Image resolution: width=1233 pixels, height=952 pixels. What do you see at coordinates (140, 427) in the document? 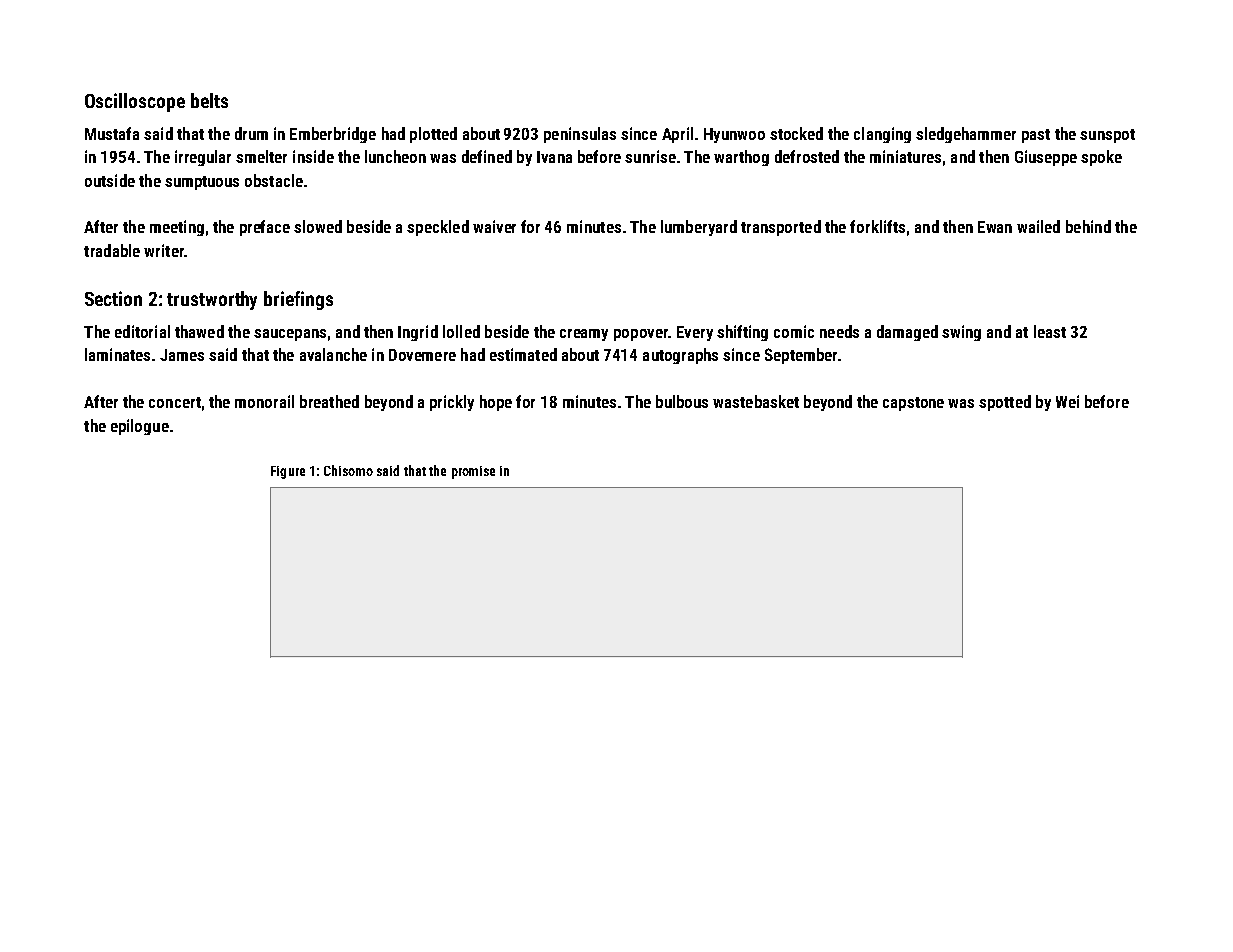
I see `epilogue` at bounding box center [140, 427].
